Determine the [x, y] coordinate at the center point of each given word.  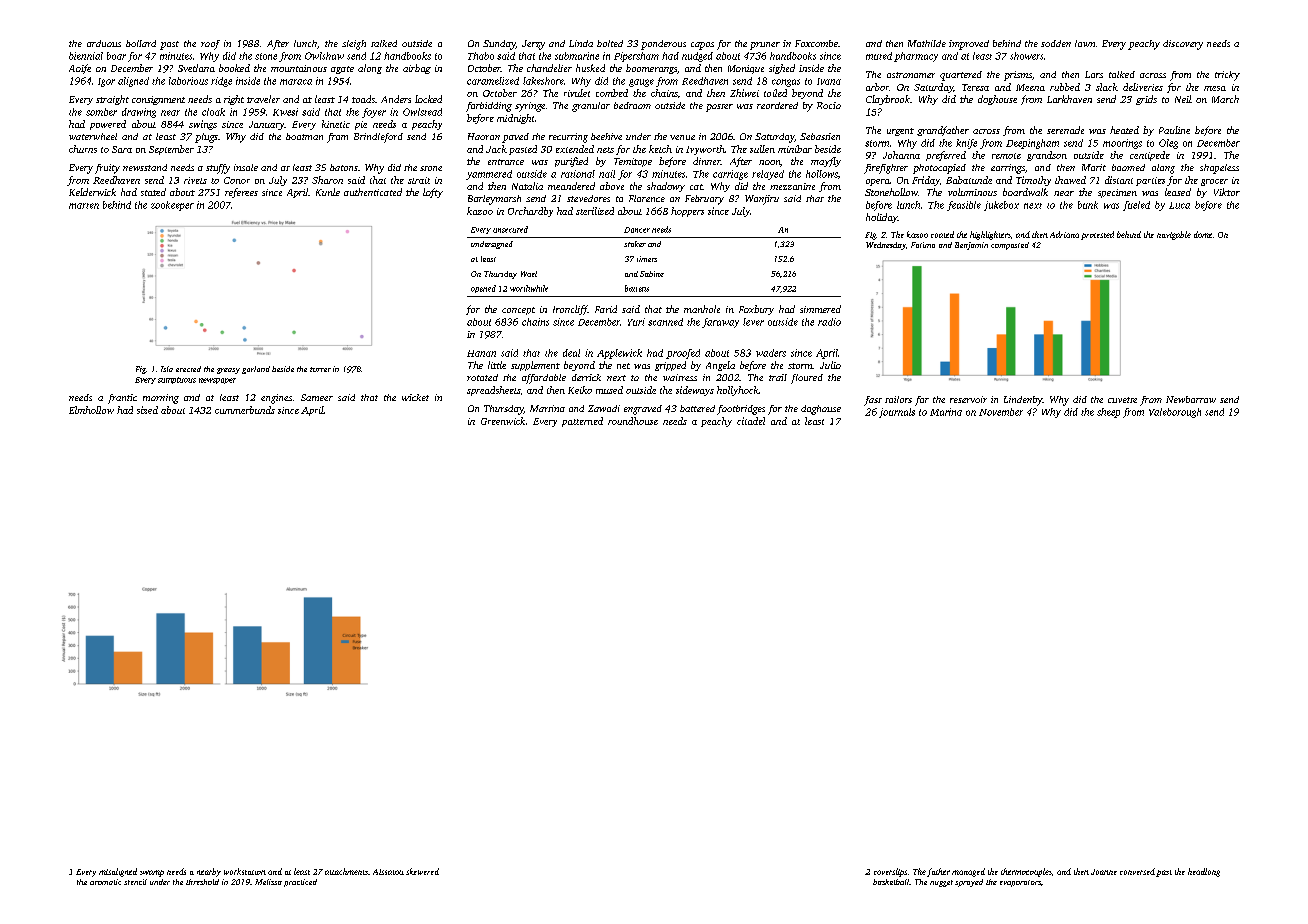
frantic [122, 399]
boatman [304, 136]
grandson [1047, 156]
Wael [529, 274]
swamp [152, 873]
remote [1006, 156]
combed [612, 93]
